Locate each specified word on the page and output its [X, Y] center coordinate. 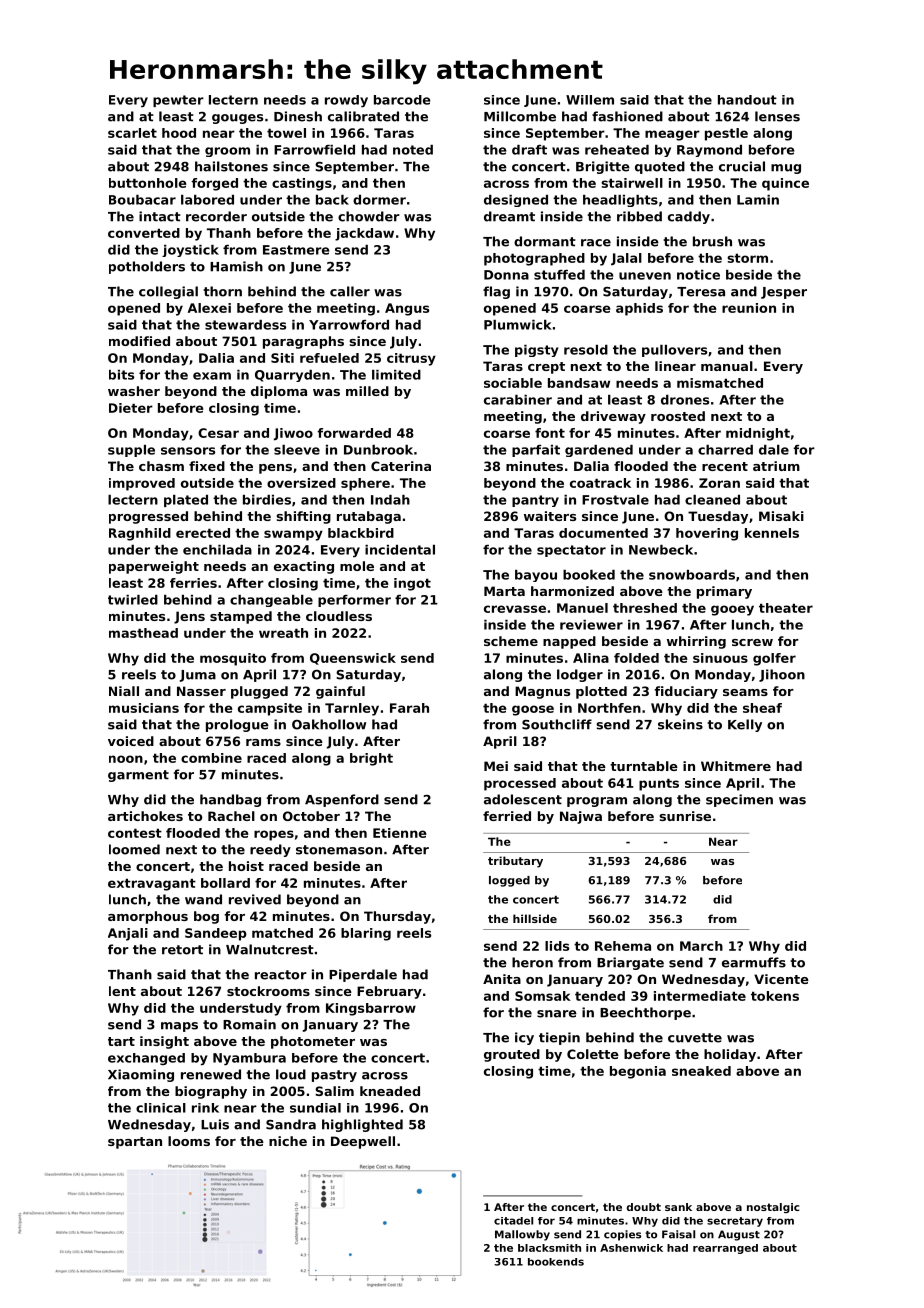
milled [367, 391]
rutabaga [369, 517]
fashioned [627, 116]
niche [288, 1141]
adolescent [523, 799]
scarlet [132, 133]
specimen [739, 800]
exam [212, 376]
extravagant [152, 884]
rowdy [346, 101]
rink [205, 1108]
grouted [512, 1055]
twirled [133, 600]
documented [603, 533]
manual [727, 366]
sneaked [701, 1071]
